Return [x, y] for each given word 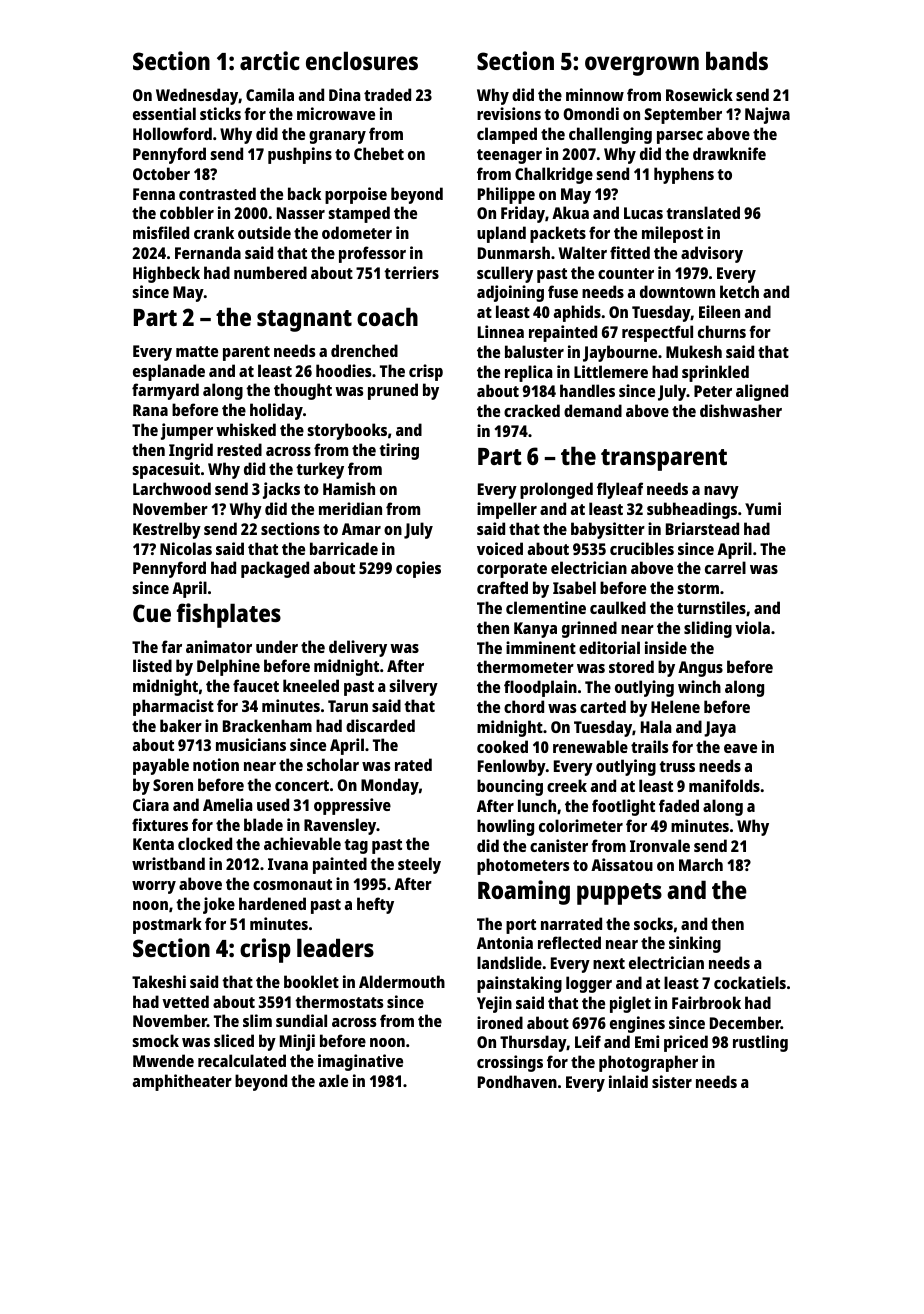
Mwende [163, 1060]
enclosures [362, 60]
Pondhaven [517, 1081]
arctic [270, 60]
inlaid [628, 1081]
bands [737, 60]
